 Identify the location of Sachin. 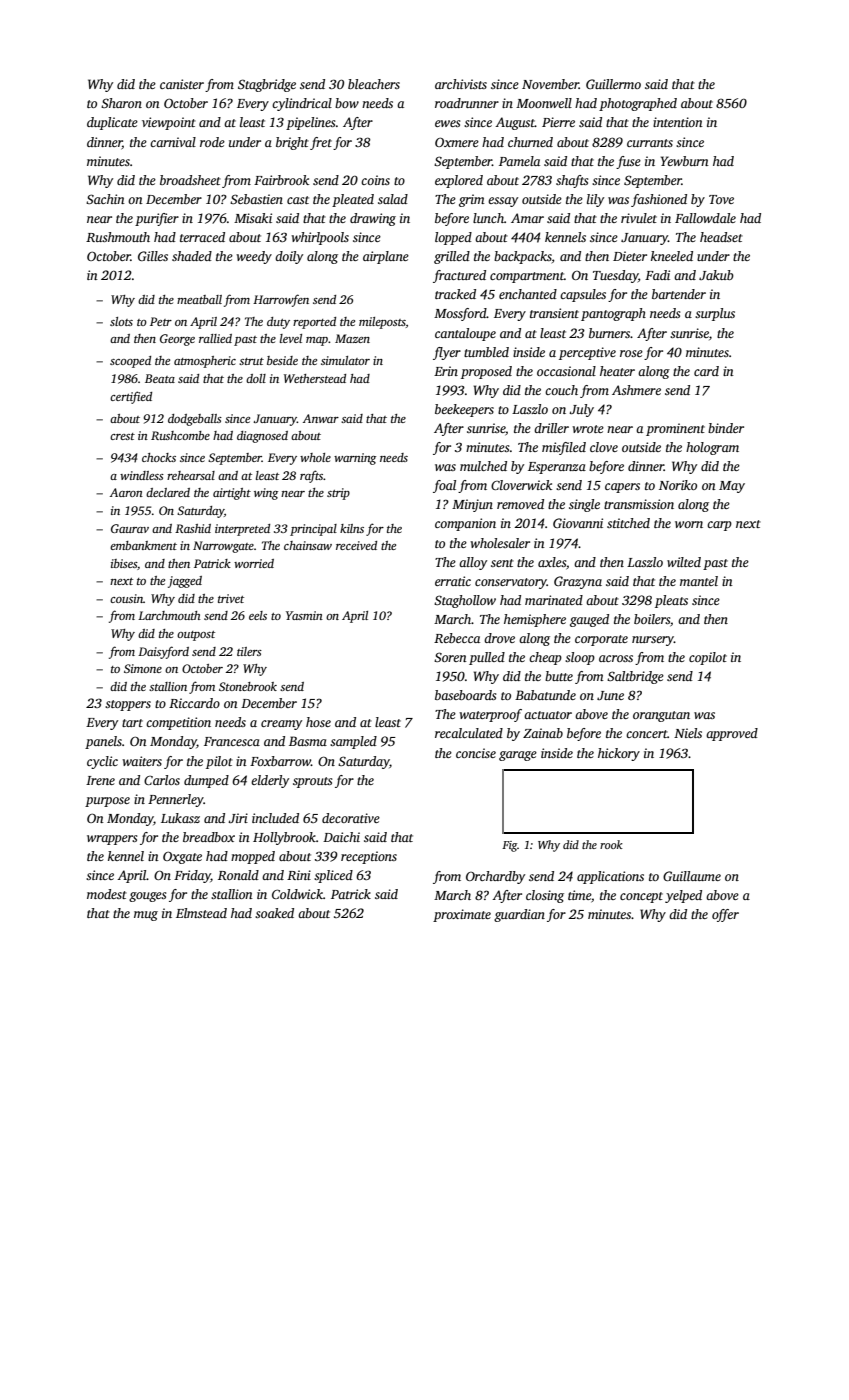
(105, 199).
